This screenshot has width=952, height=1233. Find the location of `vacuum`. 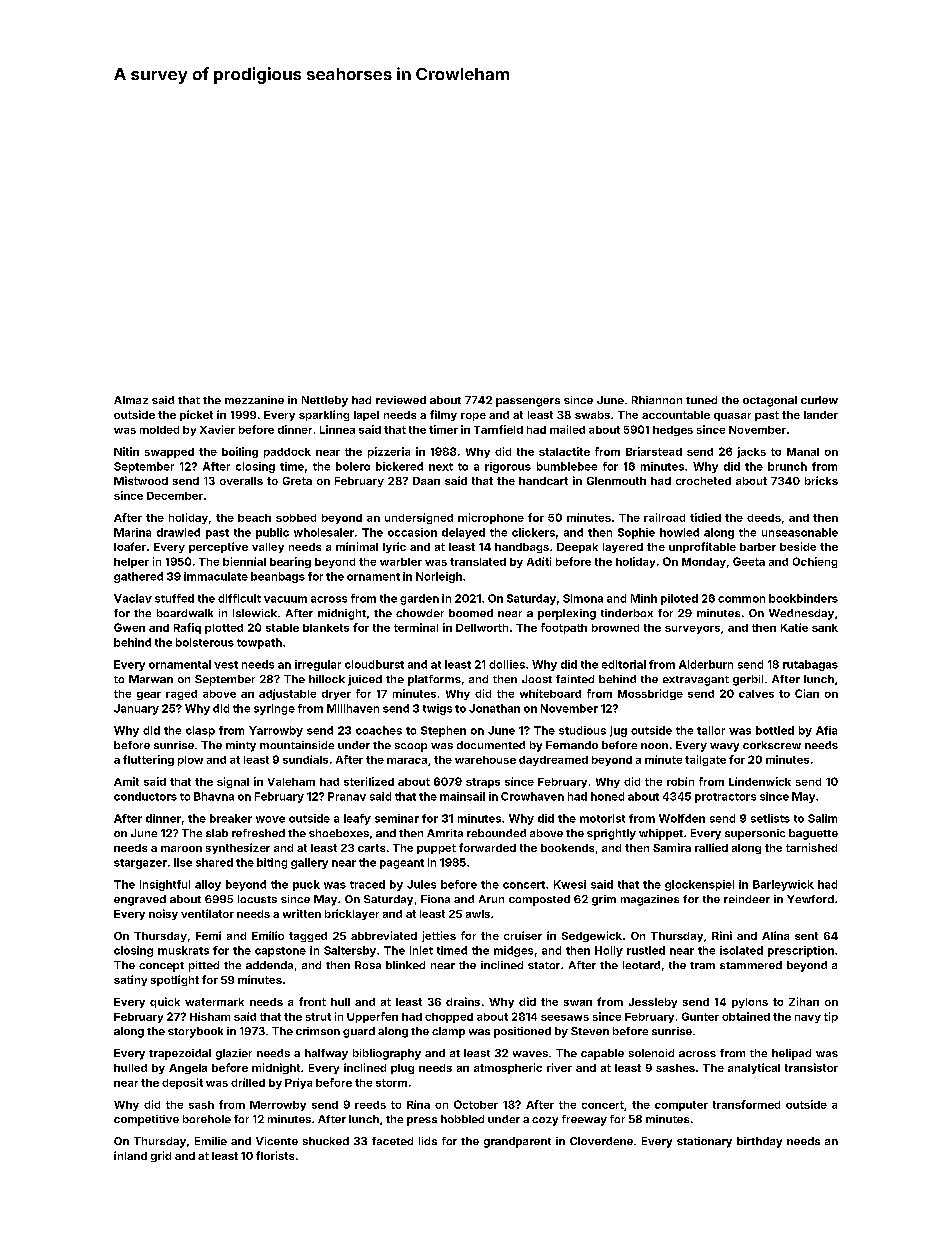

vacuum is located at coordinates (285, 599).
